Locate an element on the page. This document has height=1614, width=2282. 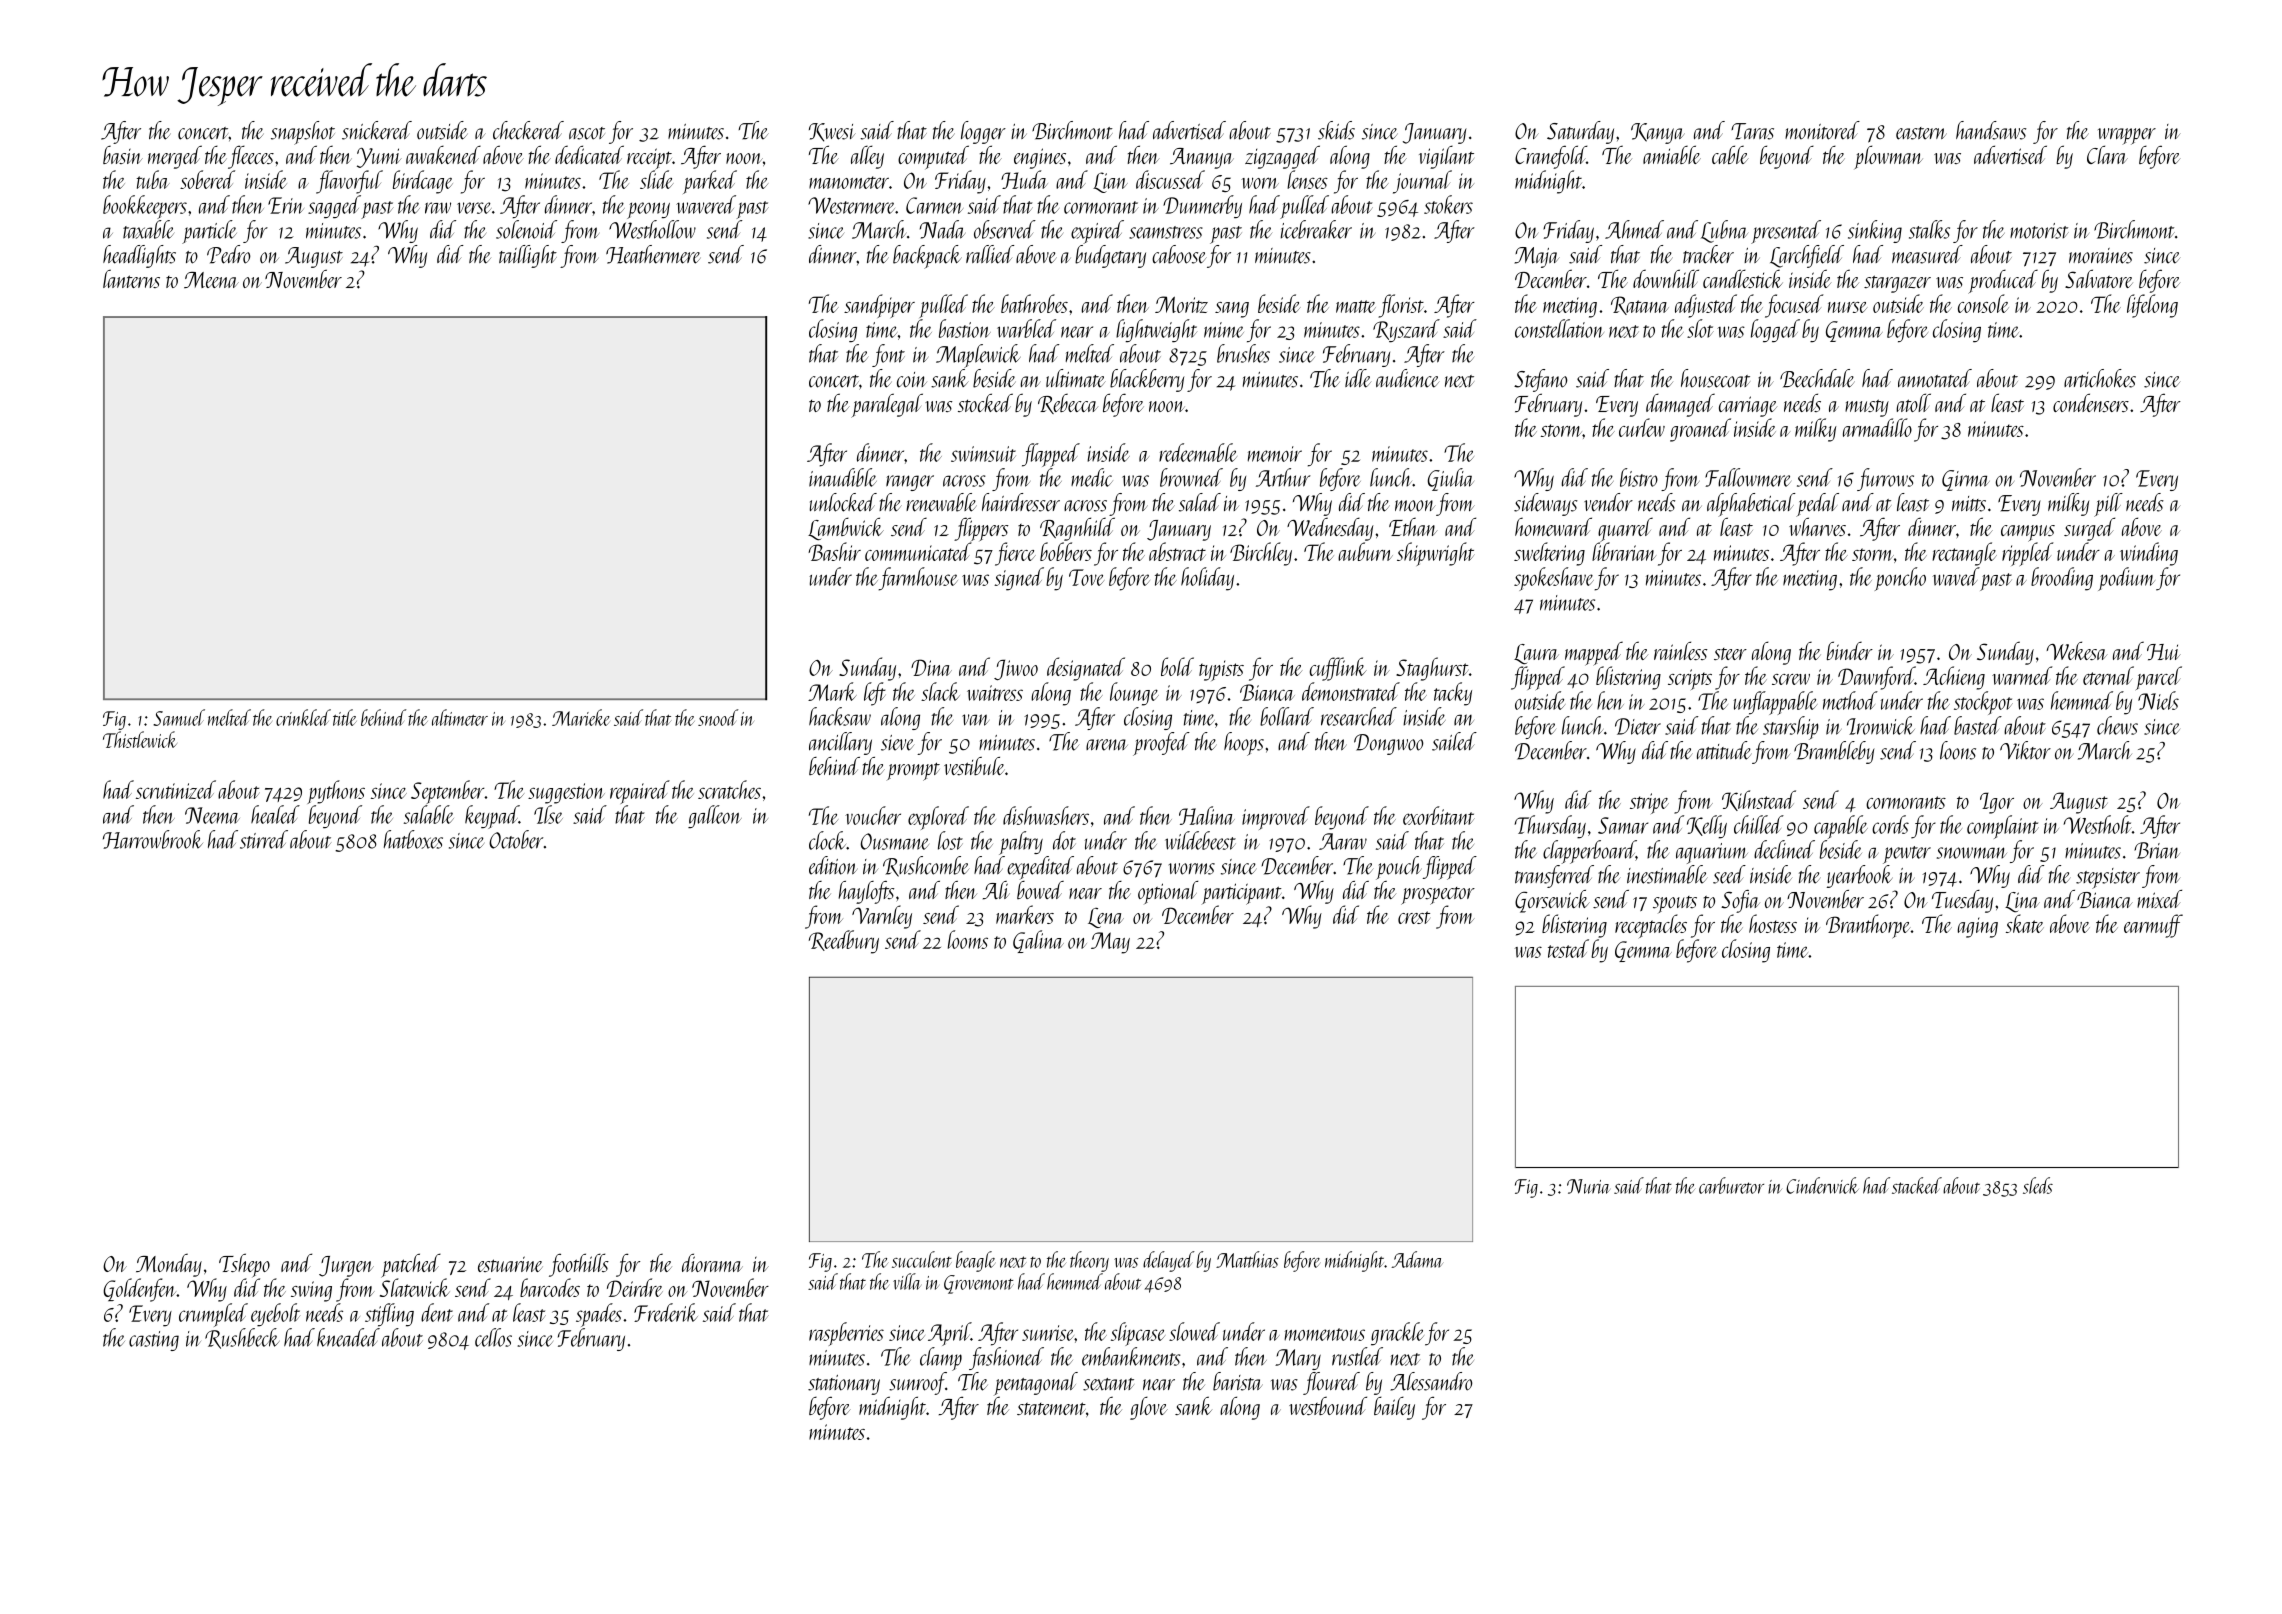
aging is located at coordinates (1978, 928).
